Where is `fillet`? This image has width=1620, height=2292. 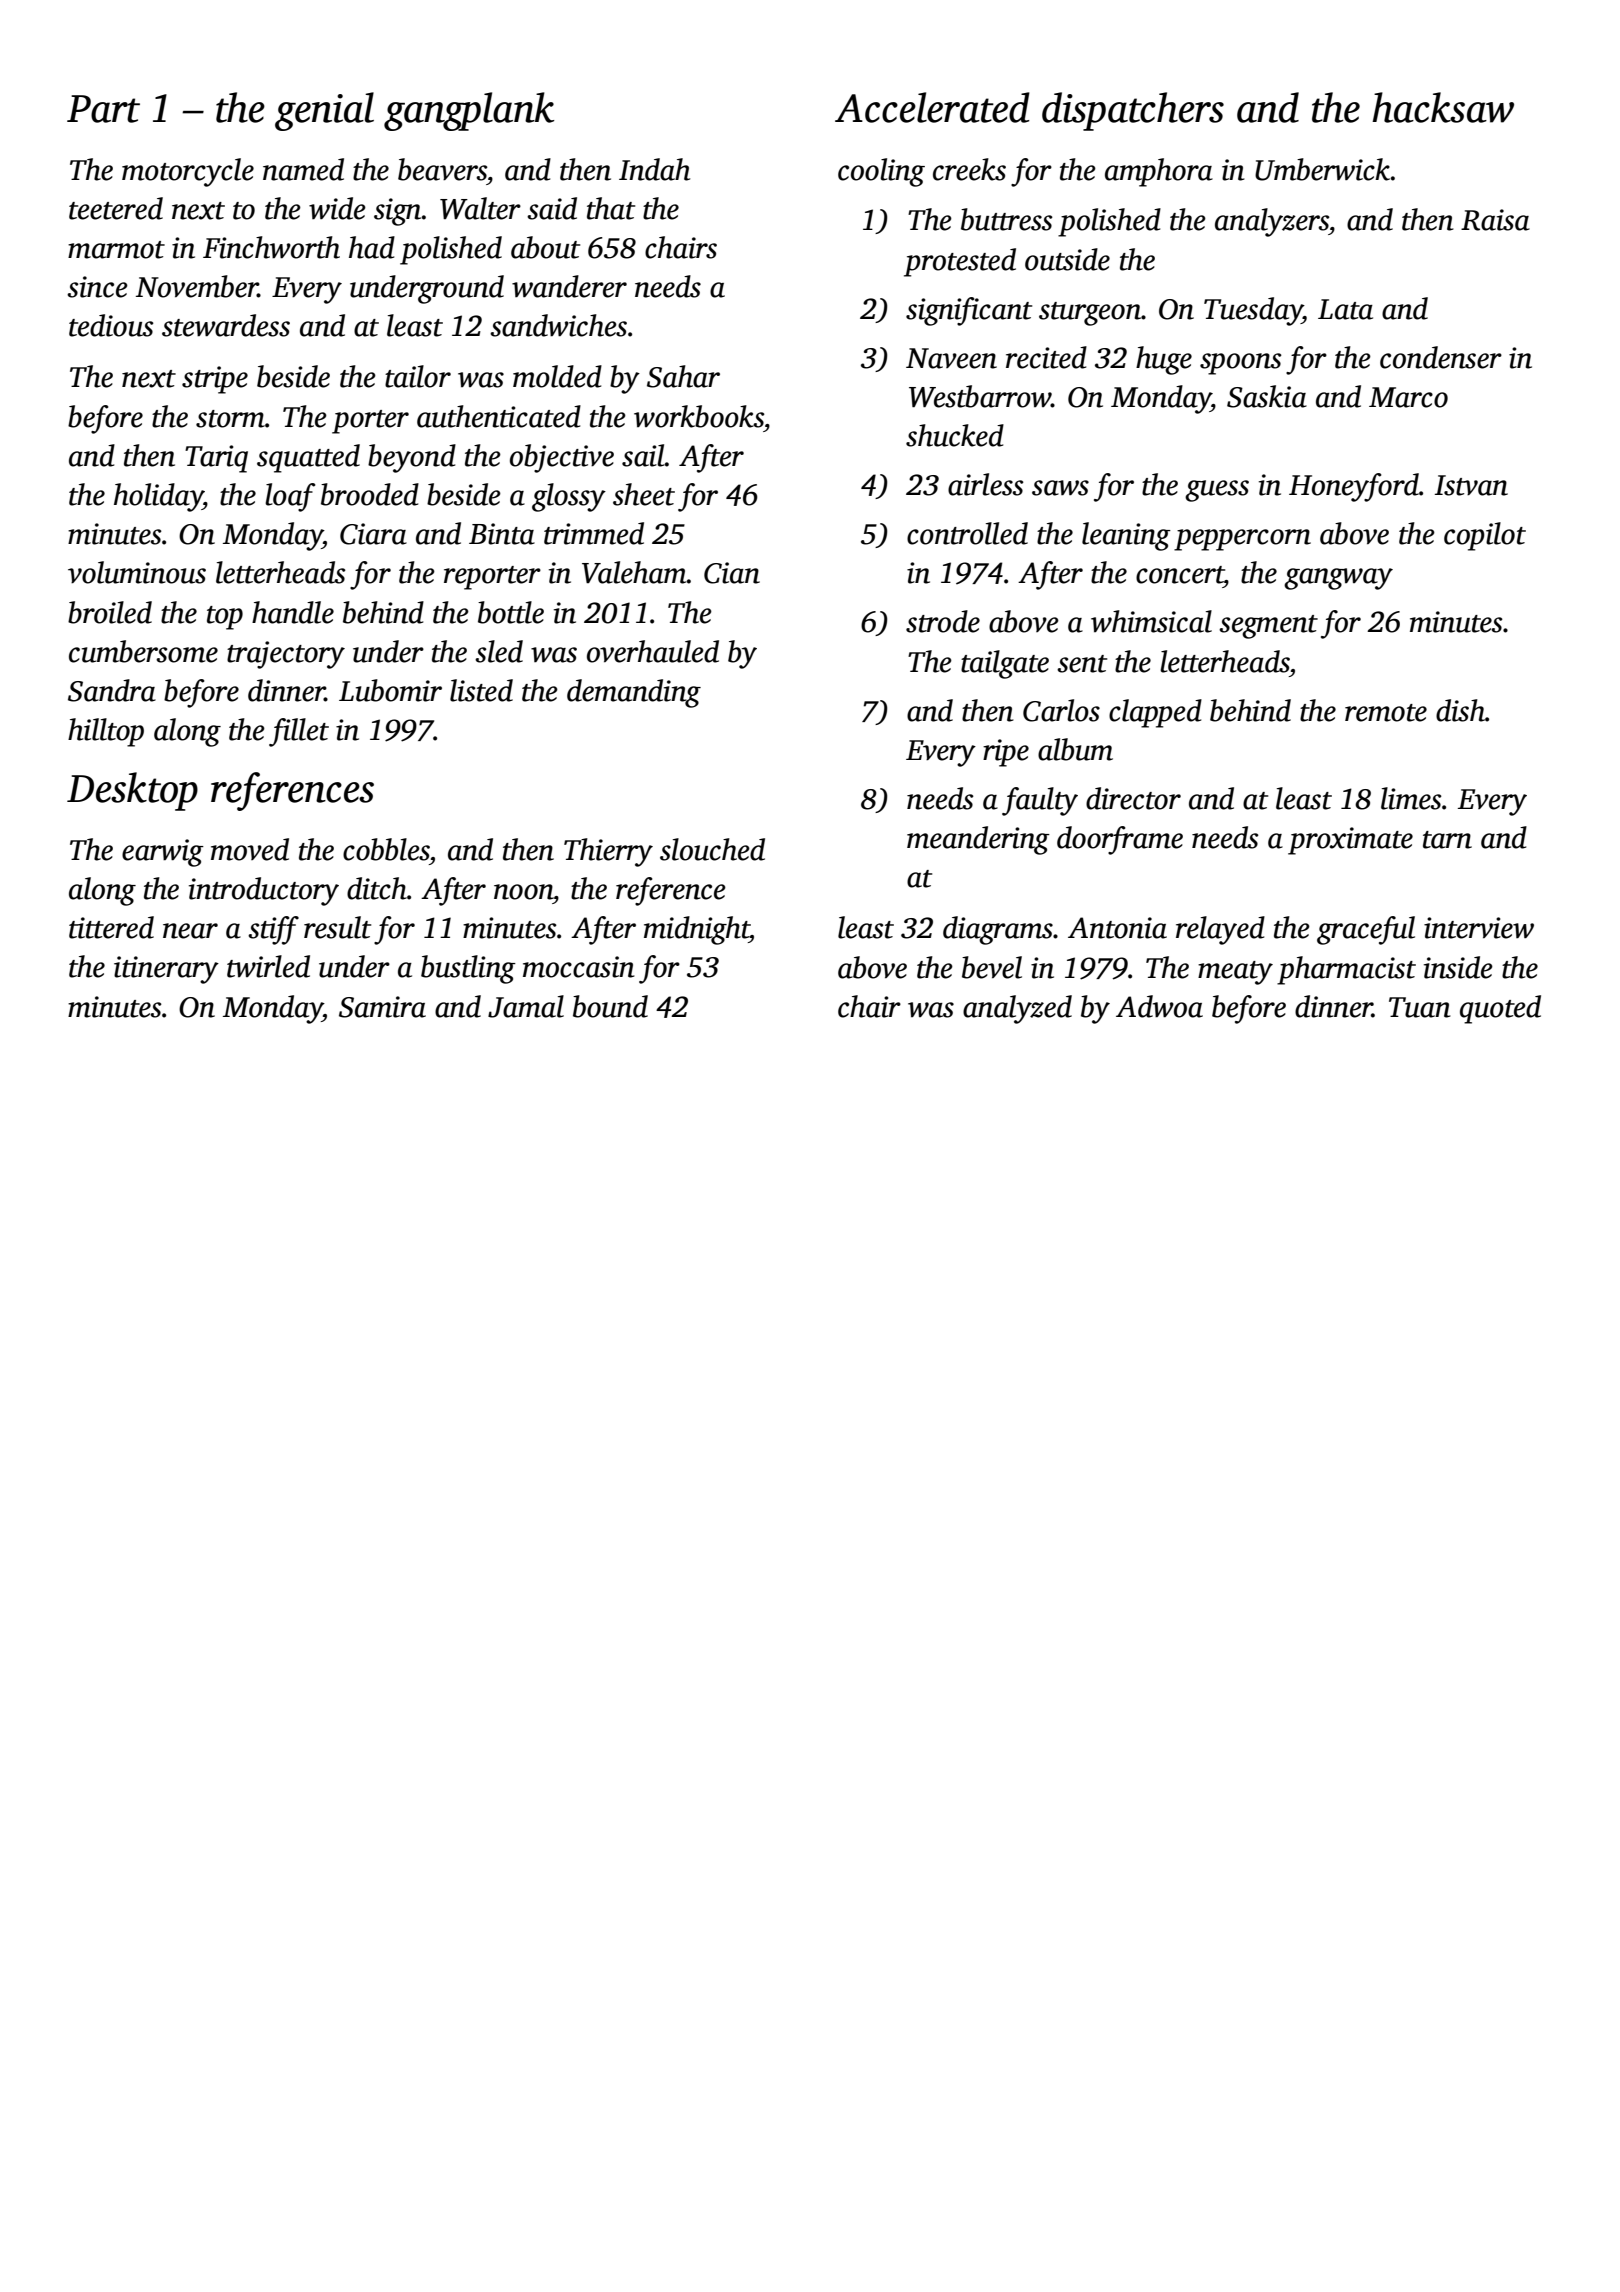 fillet is located at coordinates (299, 732).
